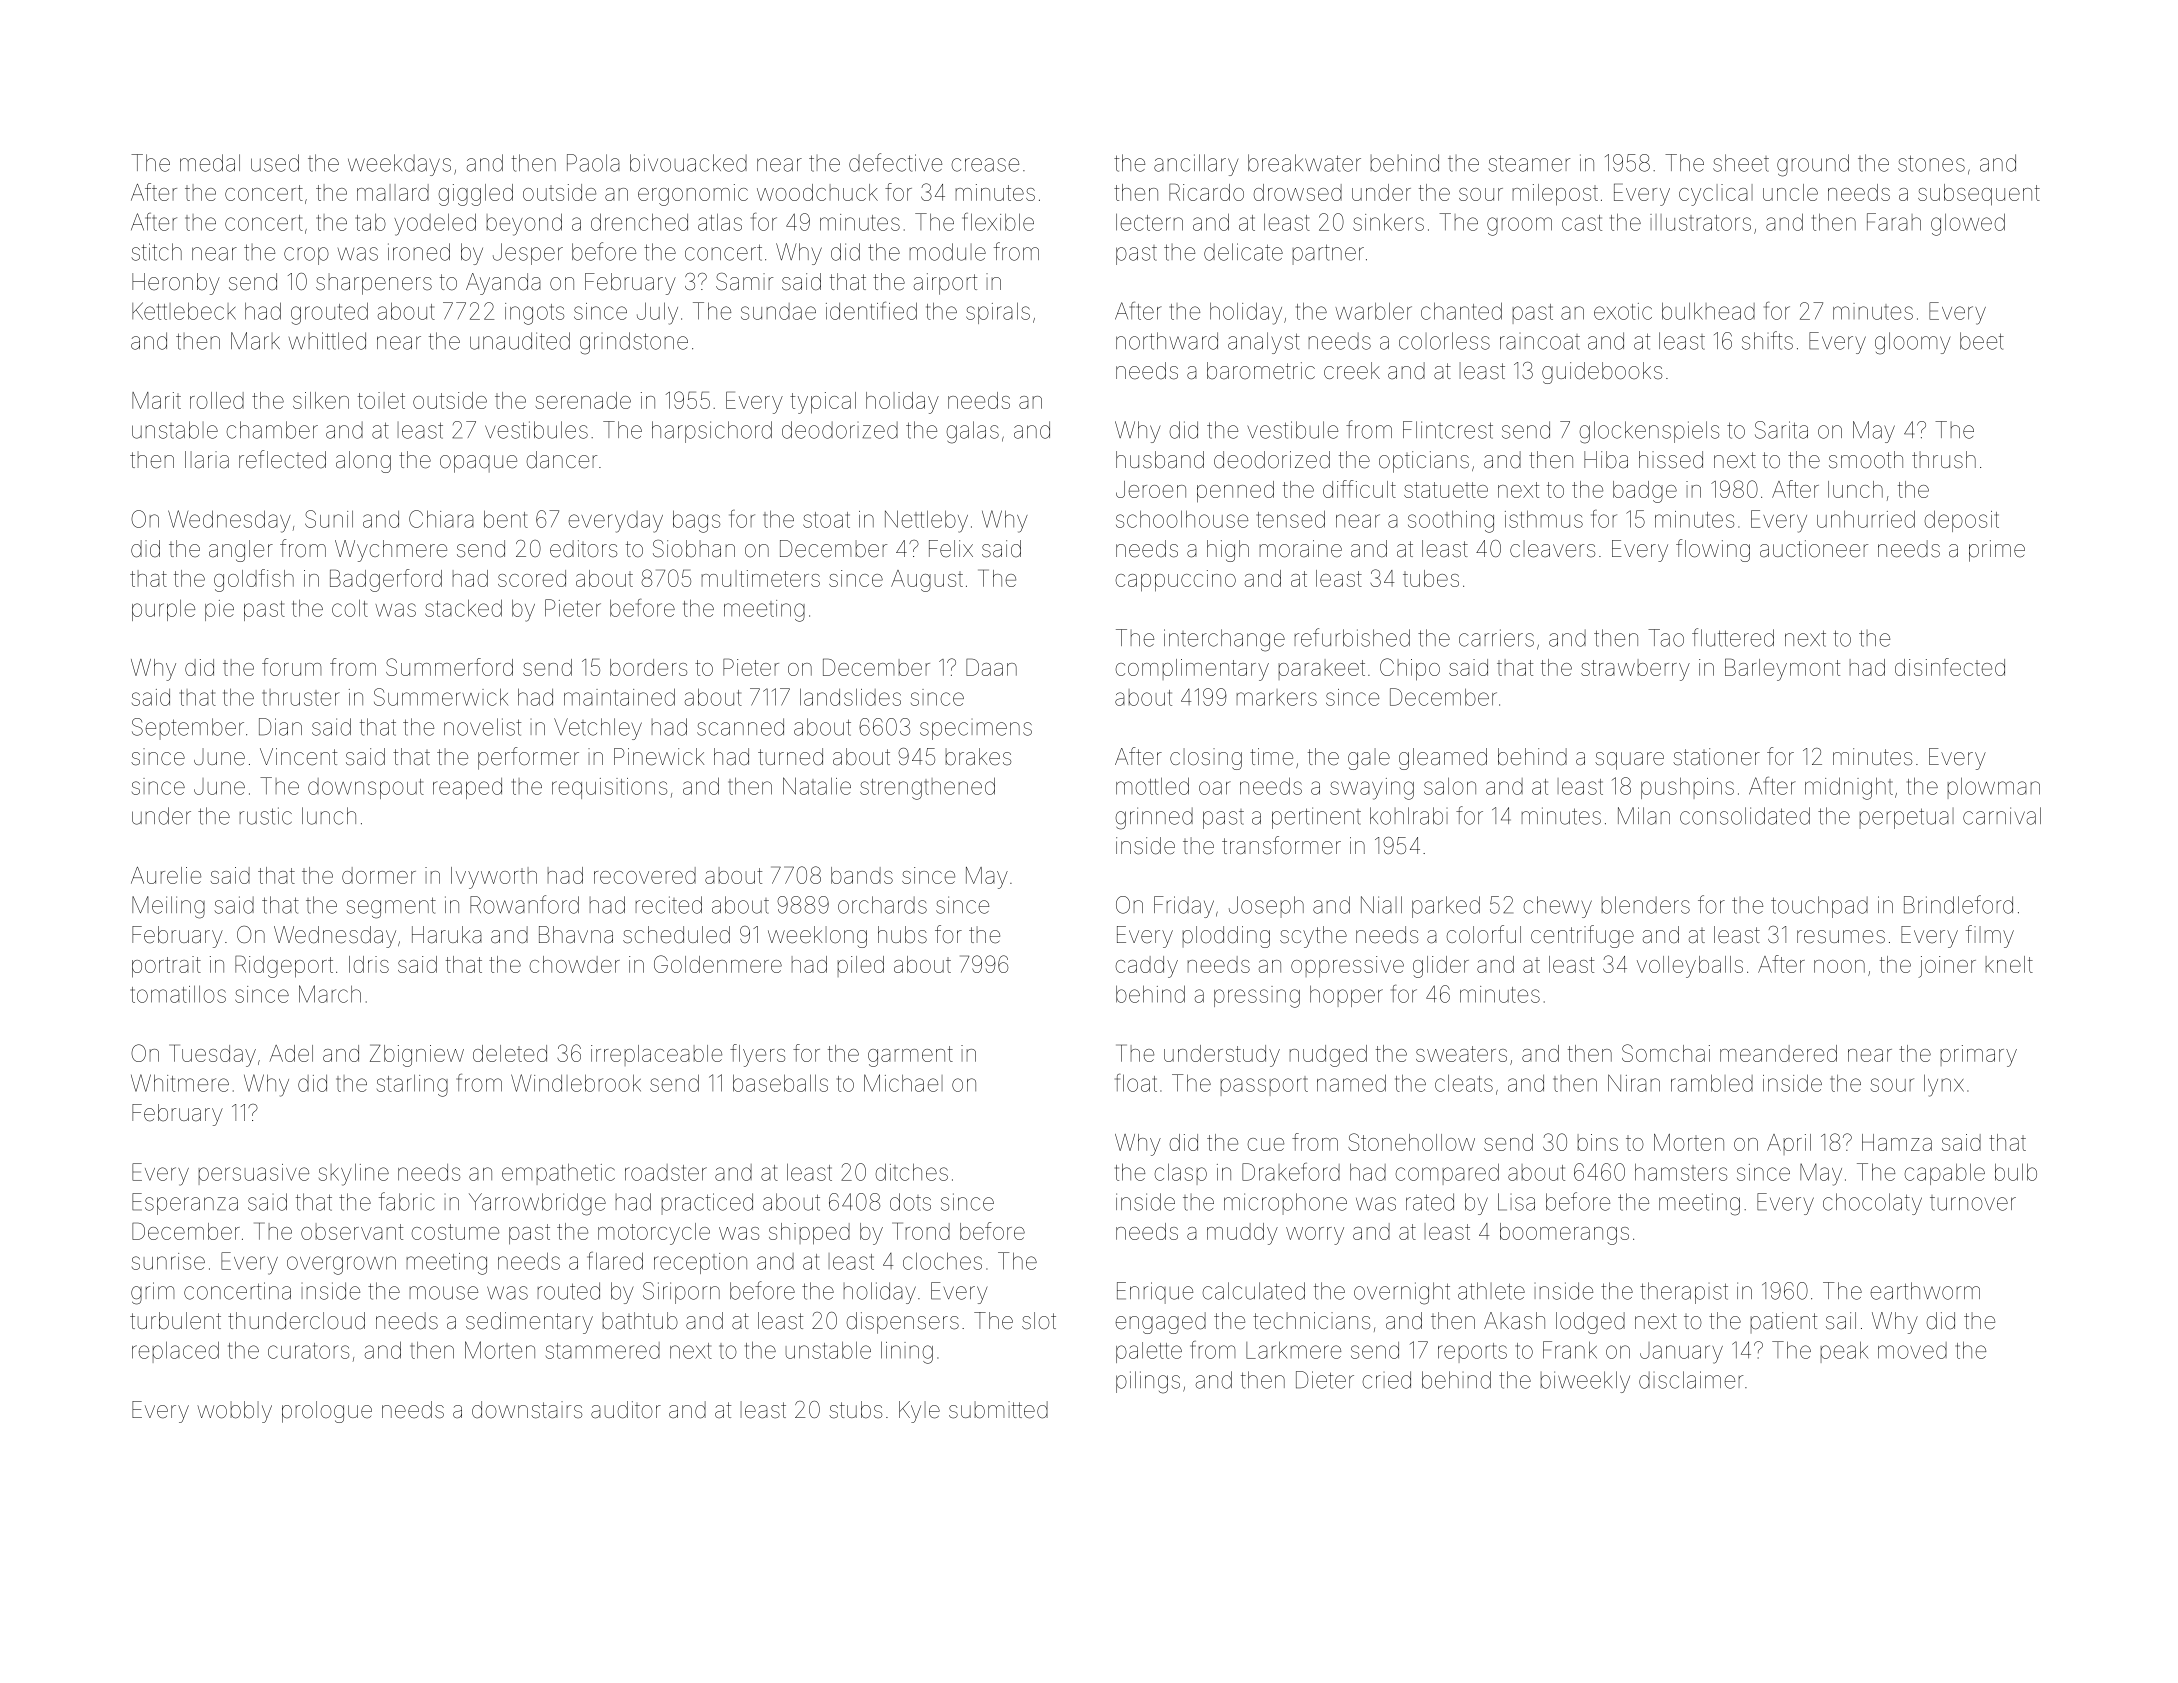 This image has width=2178, height=1683. Describe the element at coordinates (156, 252) in the image. I see `stitch` at that location.
